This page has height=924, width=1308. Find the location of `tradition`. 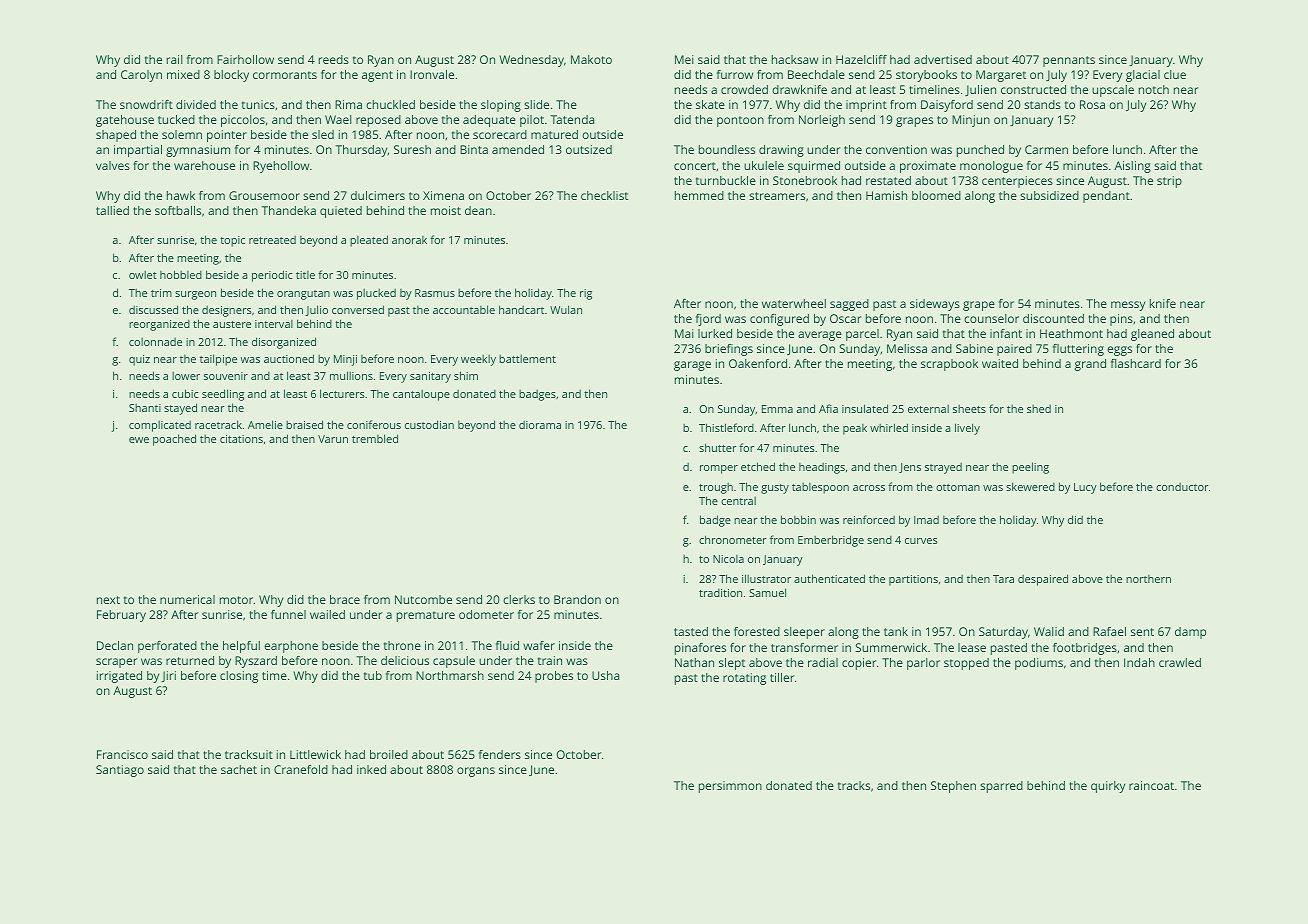

tradition is located at coordinates (720, 593).
